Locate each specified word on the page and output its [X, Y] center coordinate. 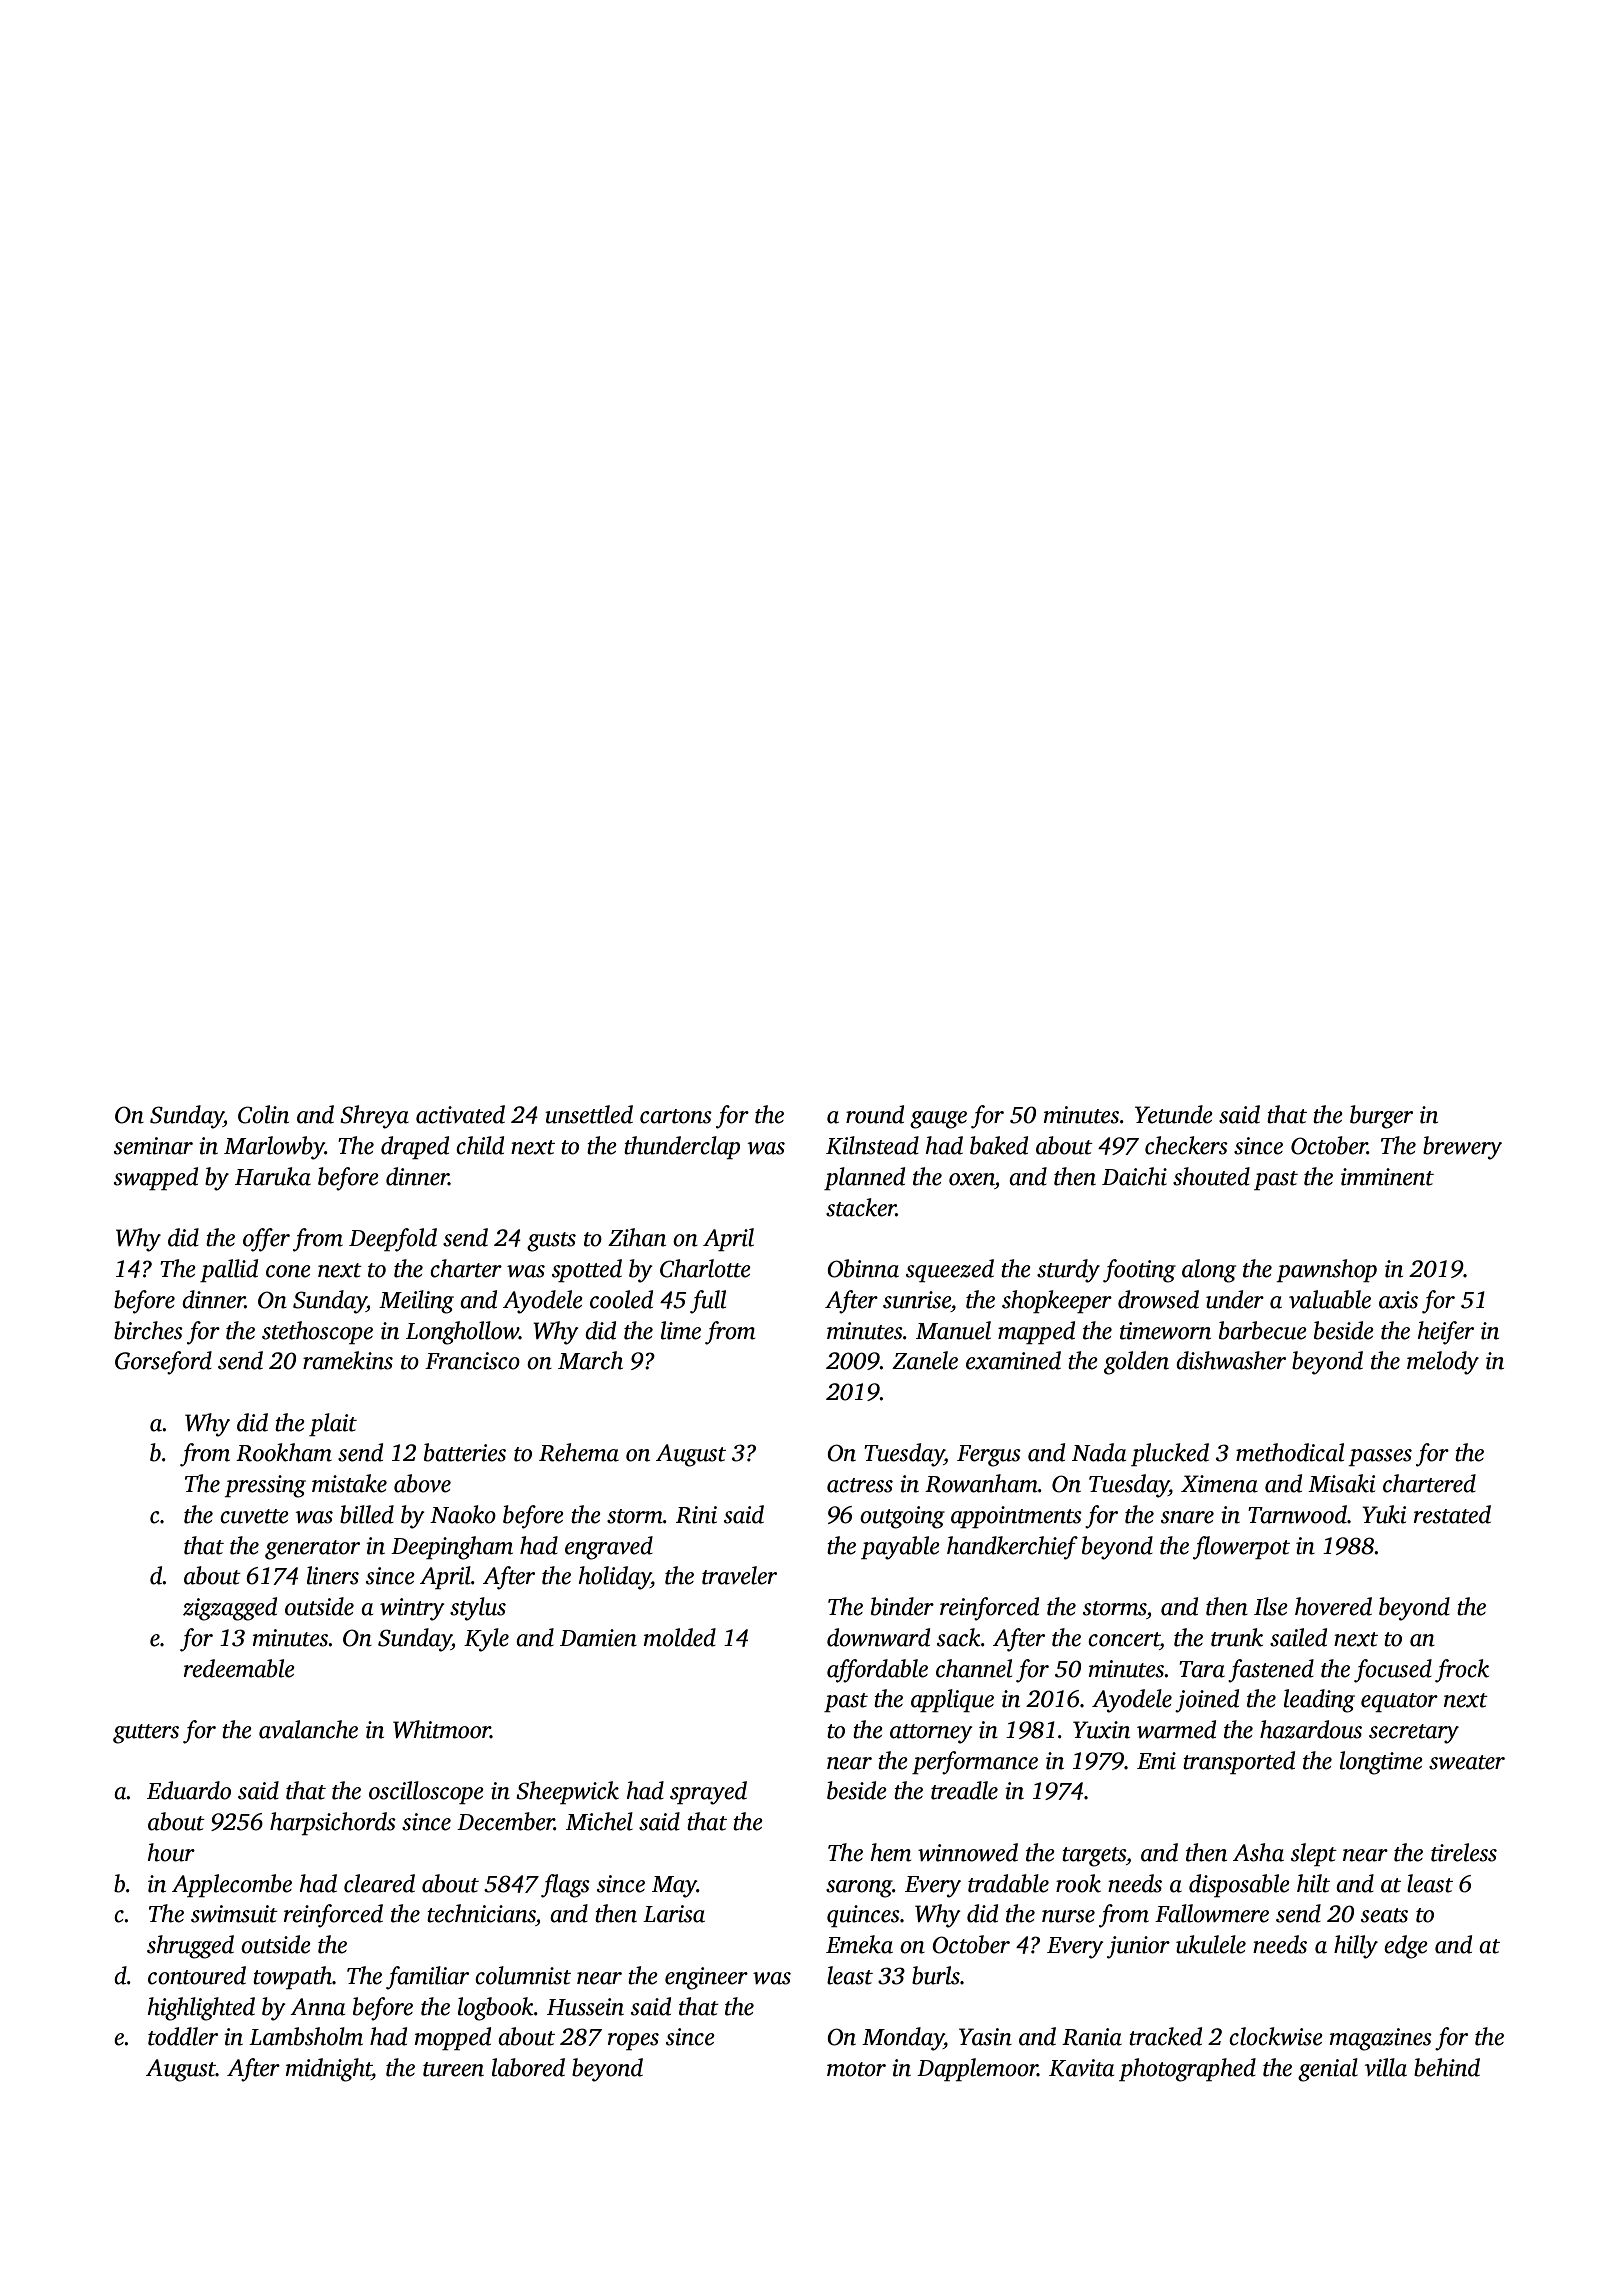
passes [1380, 1457]
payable [900, 1548]
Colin [263, 1114]
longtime [1381, 1763]
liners [333, 1575]
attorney [931, 1734]
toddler [183, 2036]
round [875, 1114]
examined [1013, 1360]
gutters [146, 1734]
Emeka [859, 1944]
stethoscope [317, 1332]
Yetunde [1174, 1114]
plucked [1170, 1454]
